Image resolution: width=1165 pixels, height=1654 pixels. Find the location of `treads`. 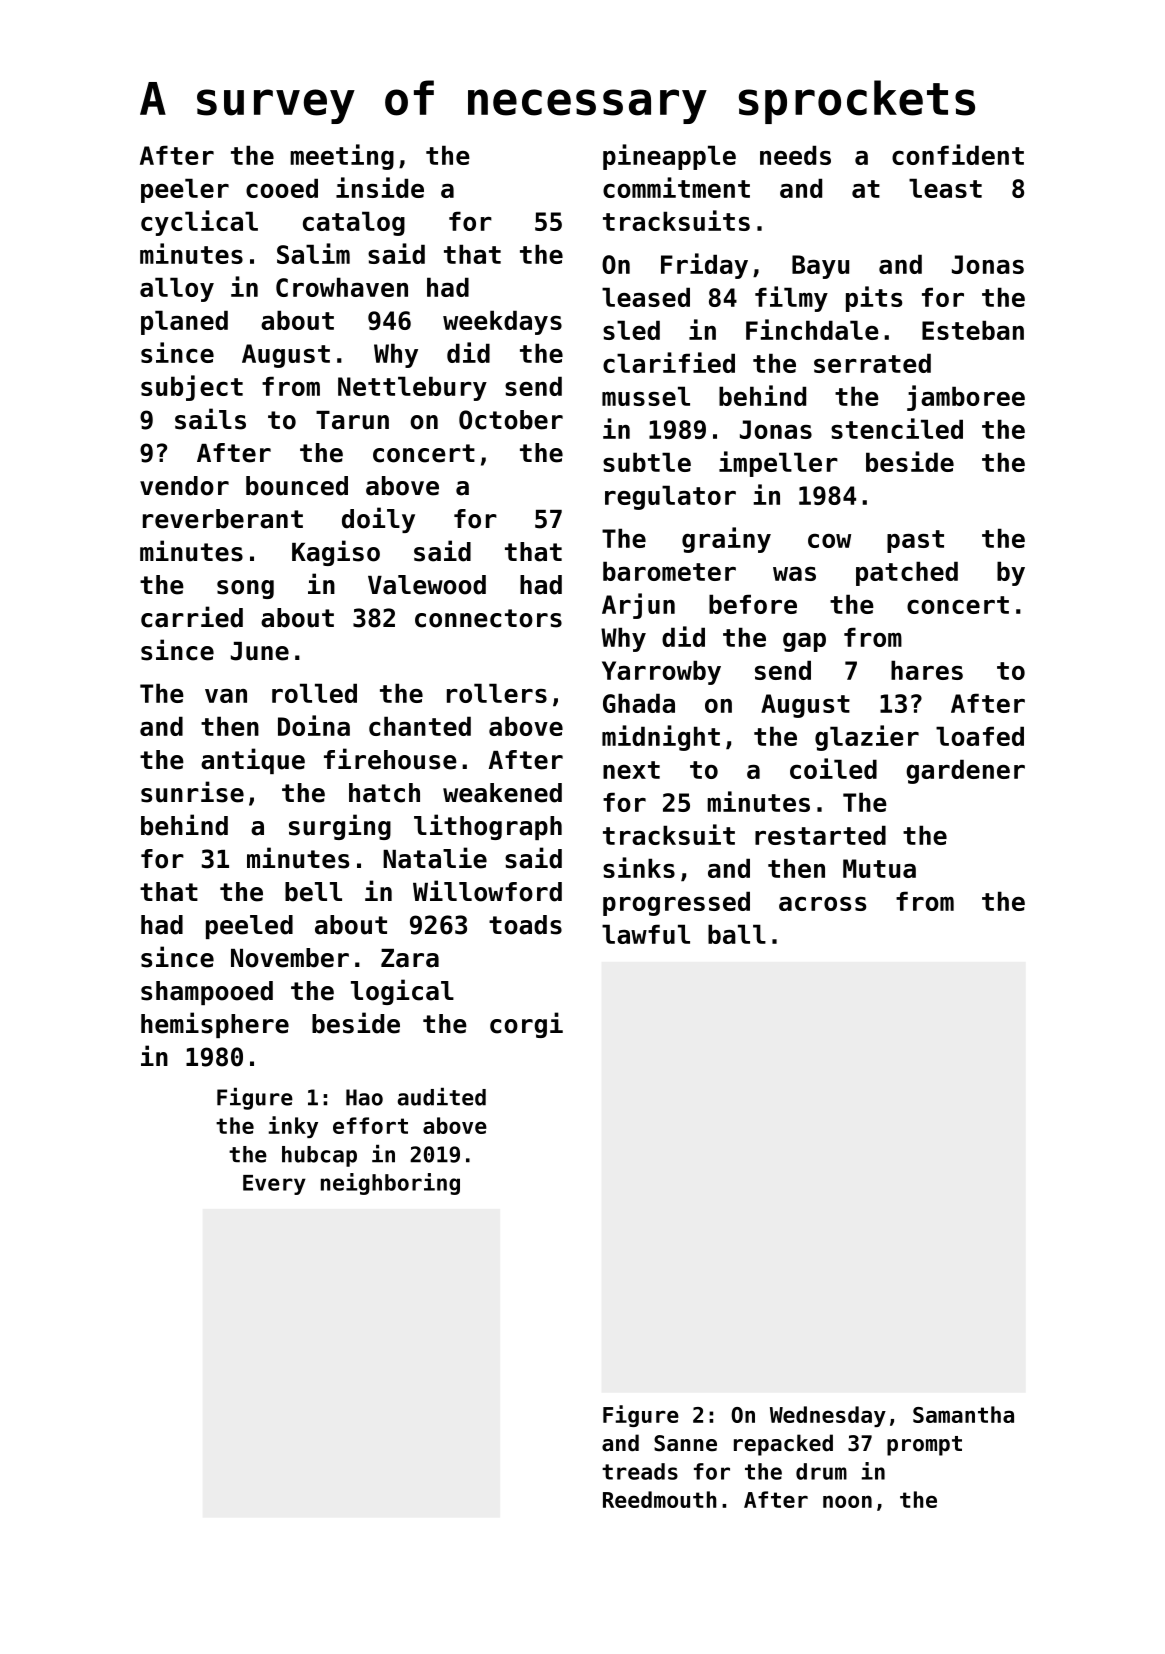

treads is located at coordinates (640, 1471).
